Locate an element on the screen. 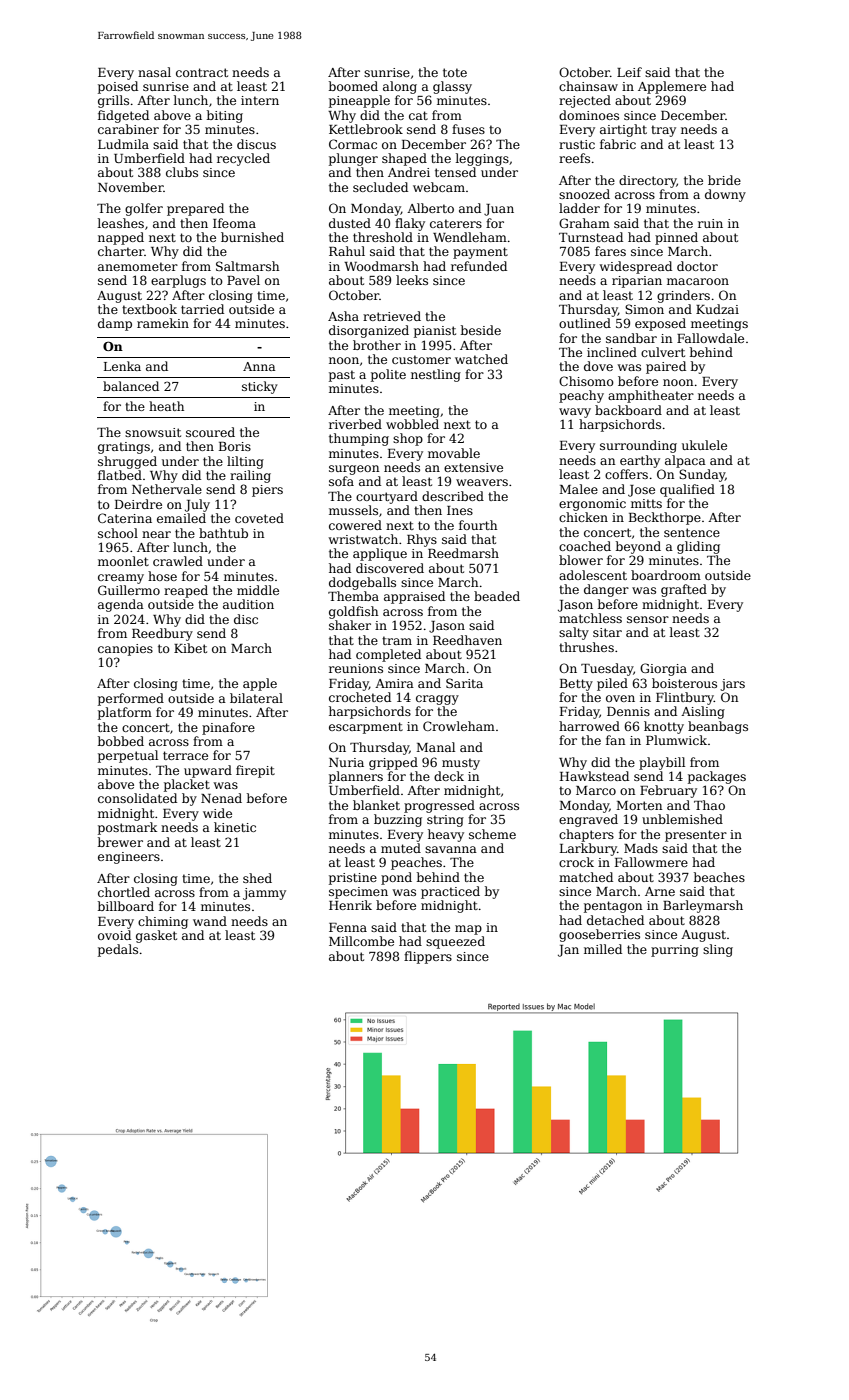 The width and height of the screenshot is (849, 1400). Giorgia is located at coordinates (663, 669).
